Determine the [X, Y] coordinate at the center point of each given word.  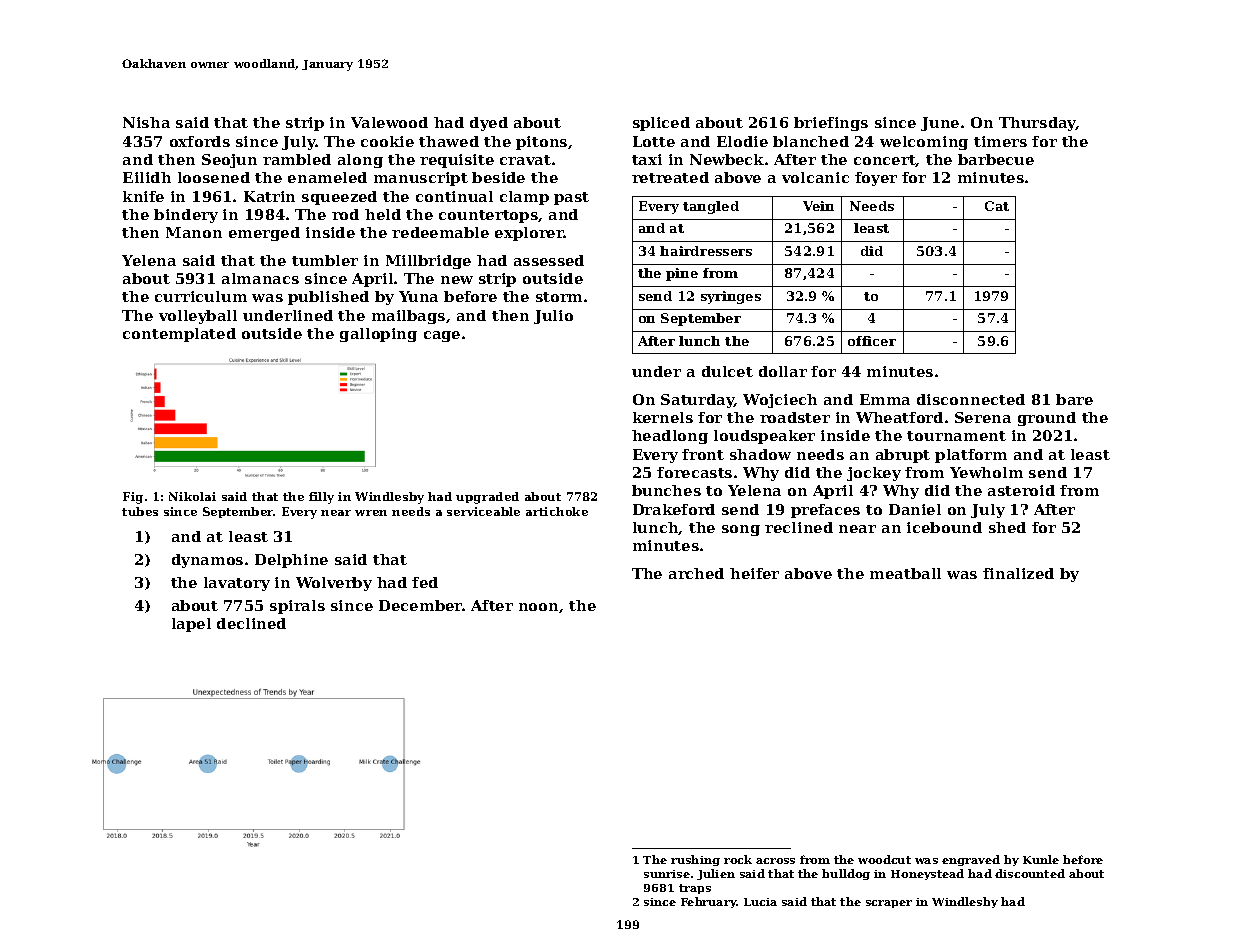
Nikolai [192, 496]
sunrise [667, 874]
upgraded [487, 498]
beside [498, 177]
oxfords [200, 141]
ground [1047, 419]
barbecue [996, 159]
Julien [716, 874]
